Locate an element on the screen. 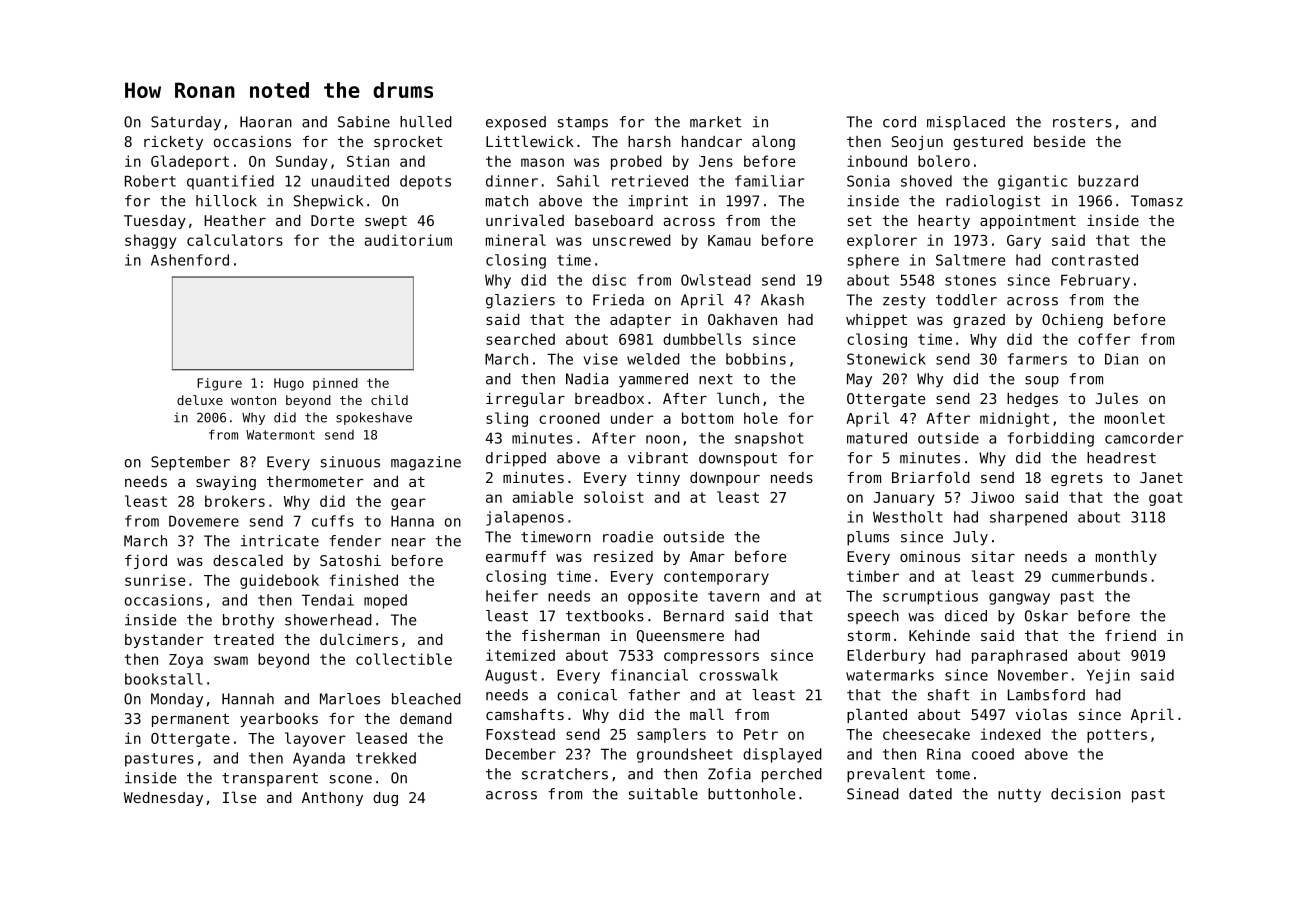 This screenshot has width=1308, height=924. Haoran is located at coordinates (266, 122).
